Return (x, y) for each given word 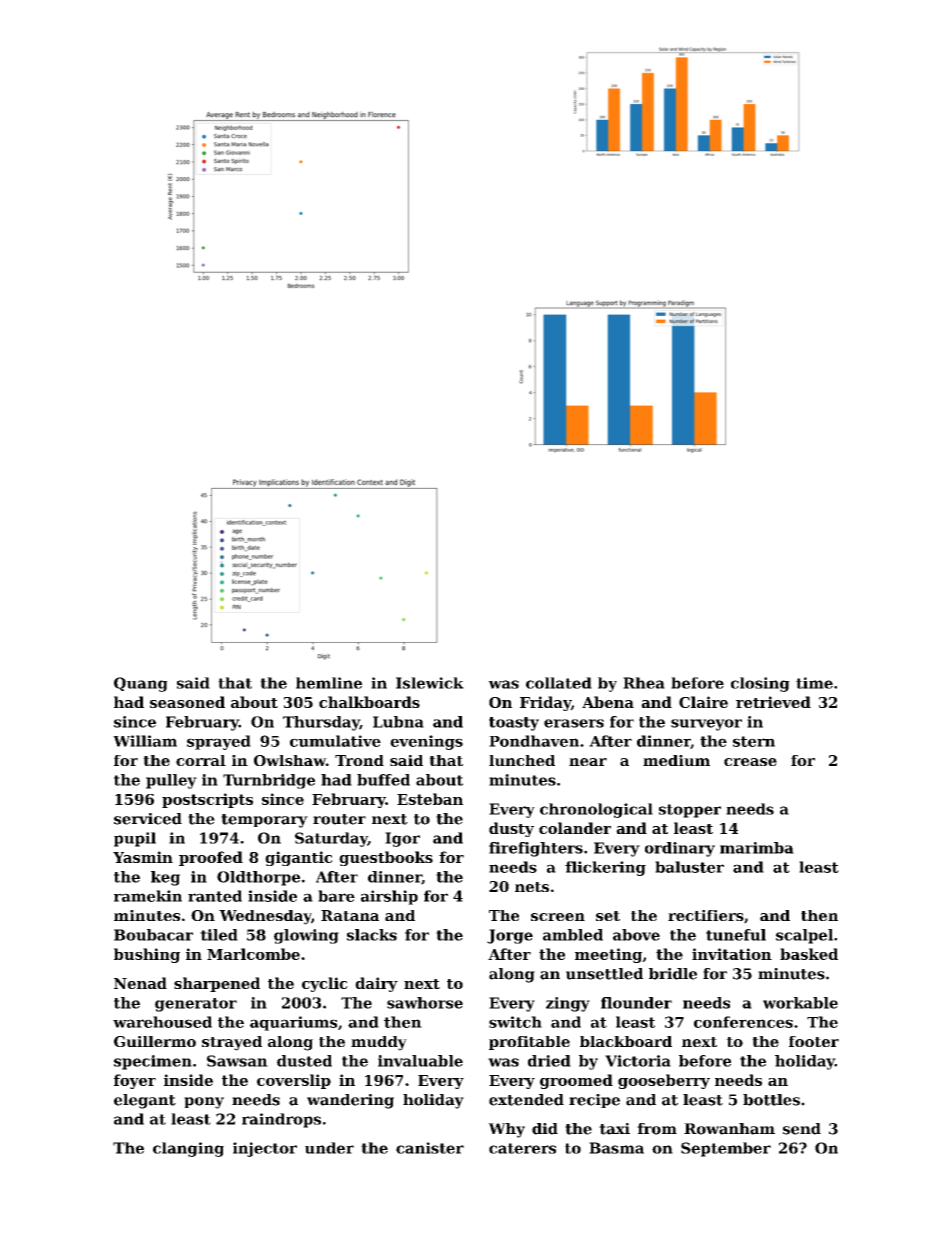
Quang (141, 684)
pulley (171, 781)
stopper (690, 811)
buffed (383, 780)
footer (814, 1041)
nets (532, 887)
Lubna (398, 722)
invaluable (420, 1061)
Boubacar (153, 935)
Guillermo (155, 1041)
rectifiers (706, 915)
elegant (145, 1101)
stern (754, 741)
